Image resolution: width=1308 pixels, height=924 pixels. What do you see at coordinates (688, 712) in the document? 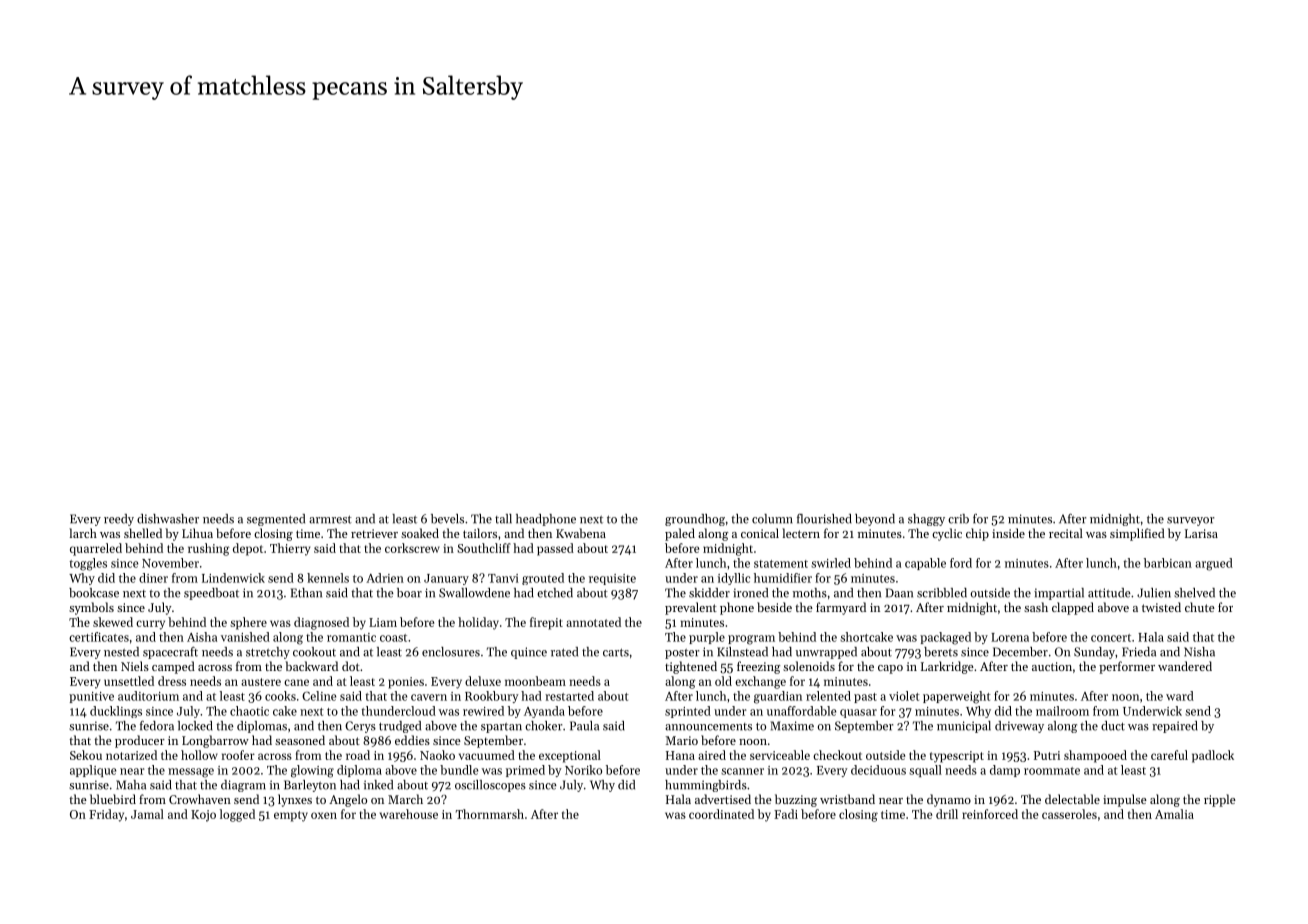
I see `sprinted` at bounding box center [688, 712].
